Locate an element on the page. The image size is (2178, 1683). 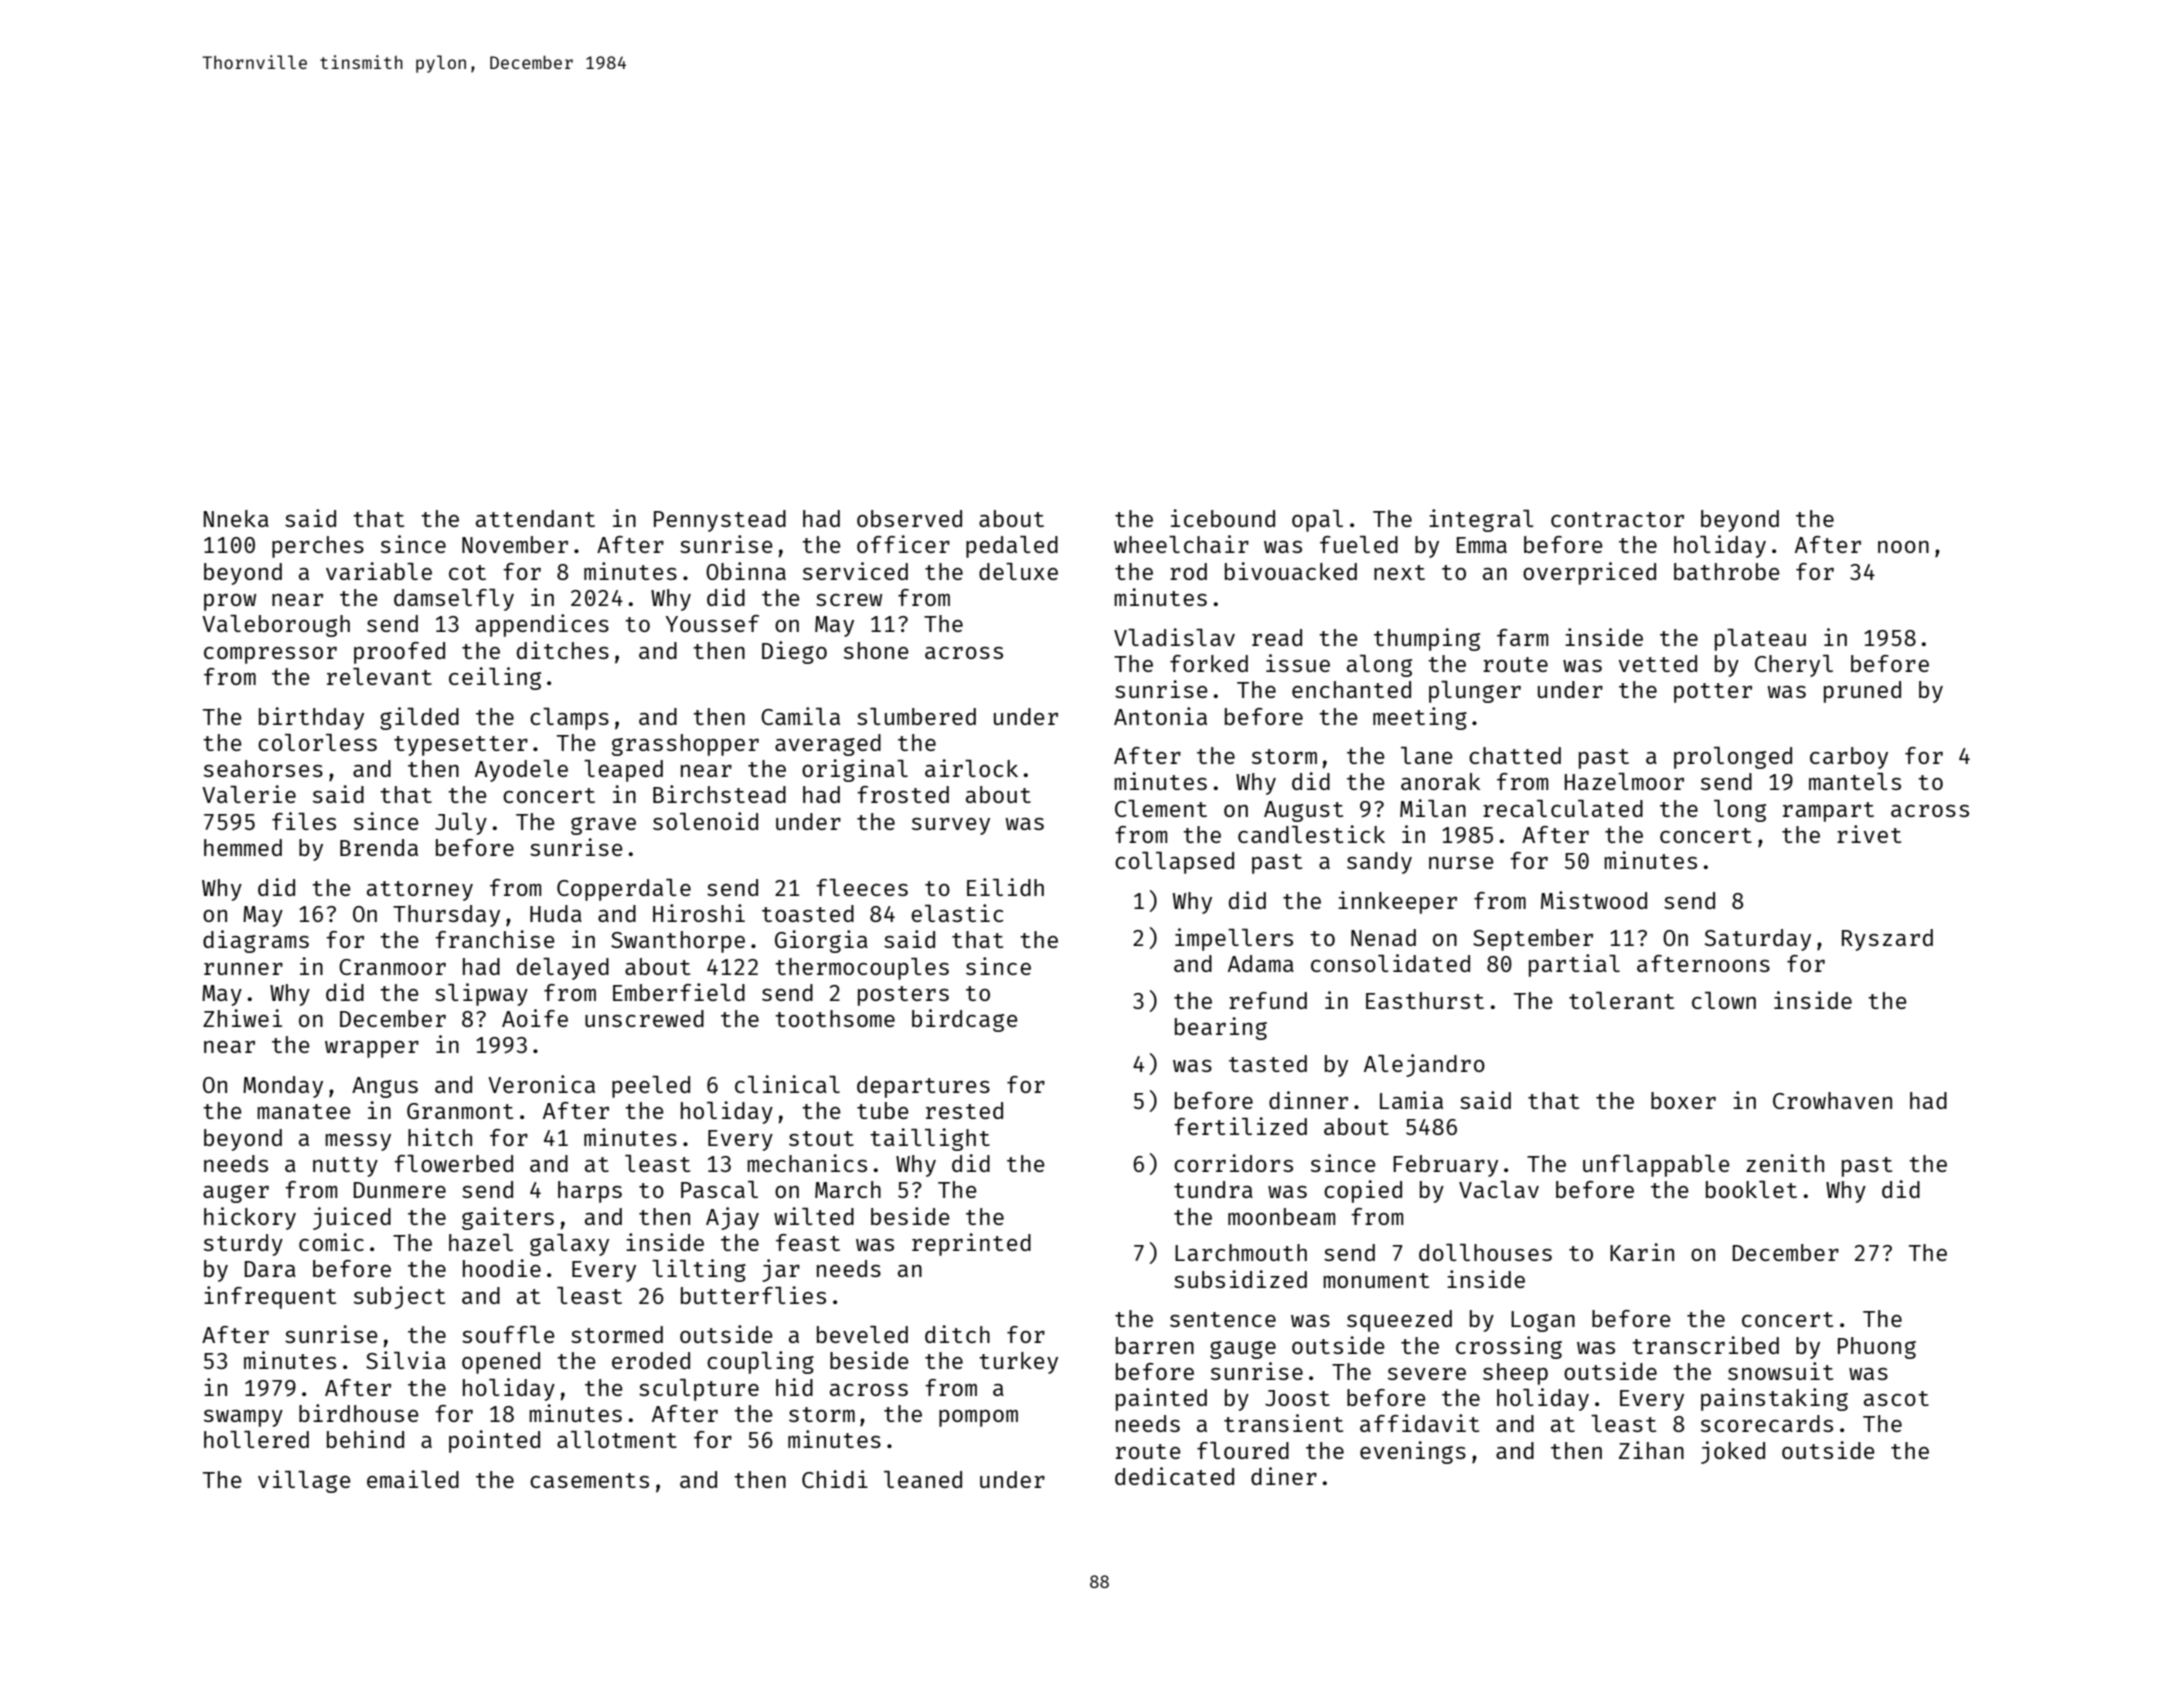
village is located at coordinates (304, 1481).
